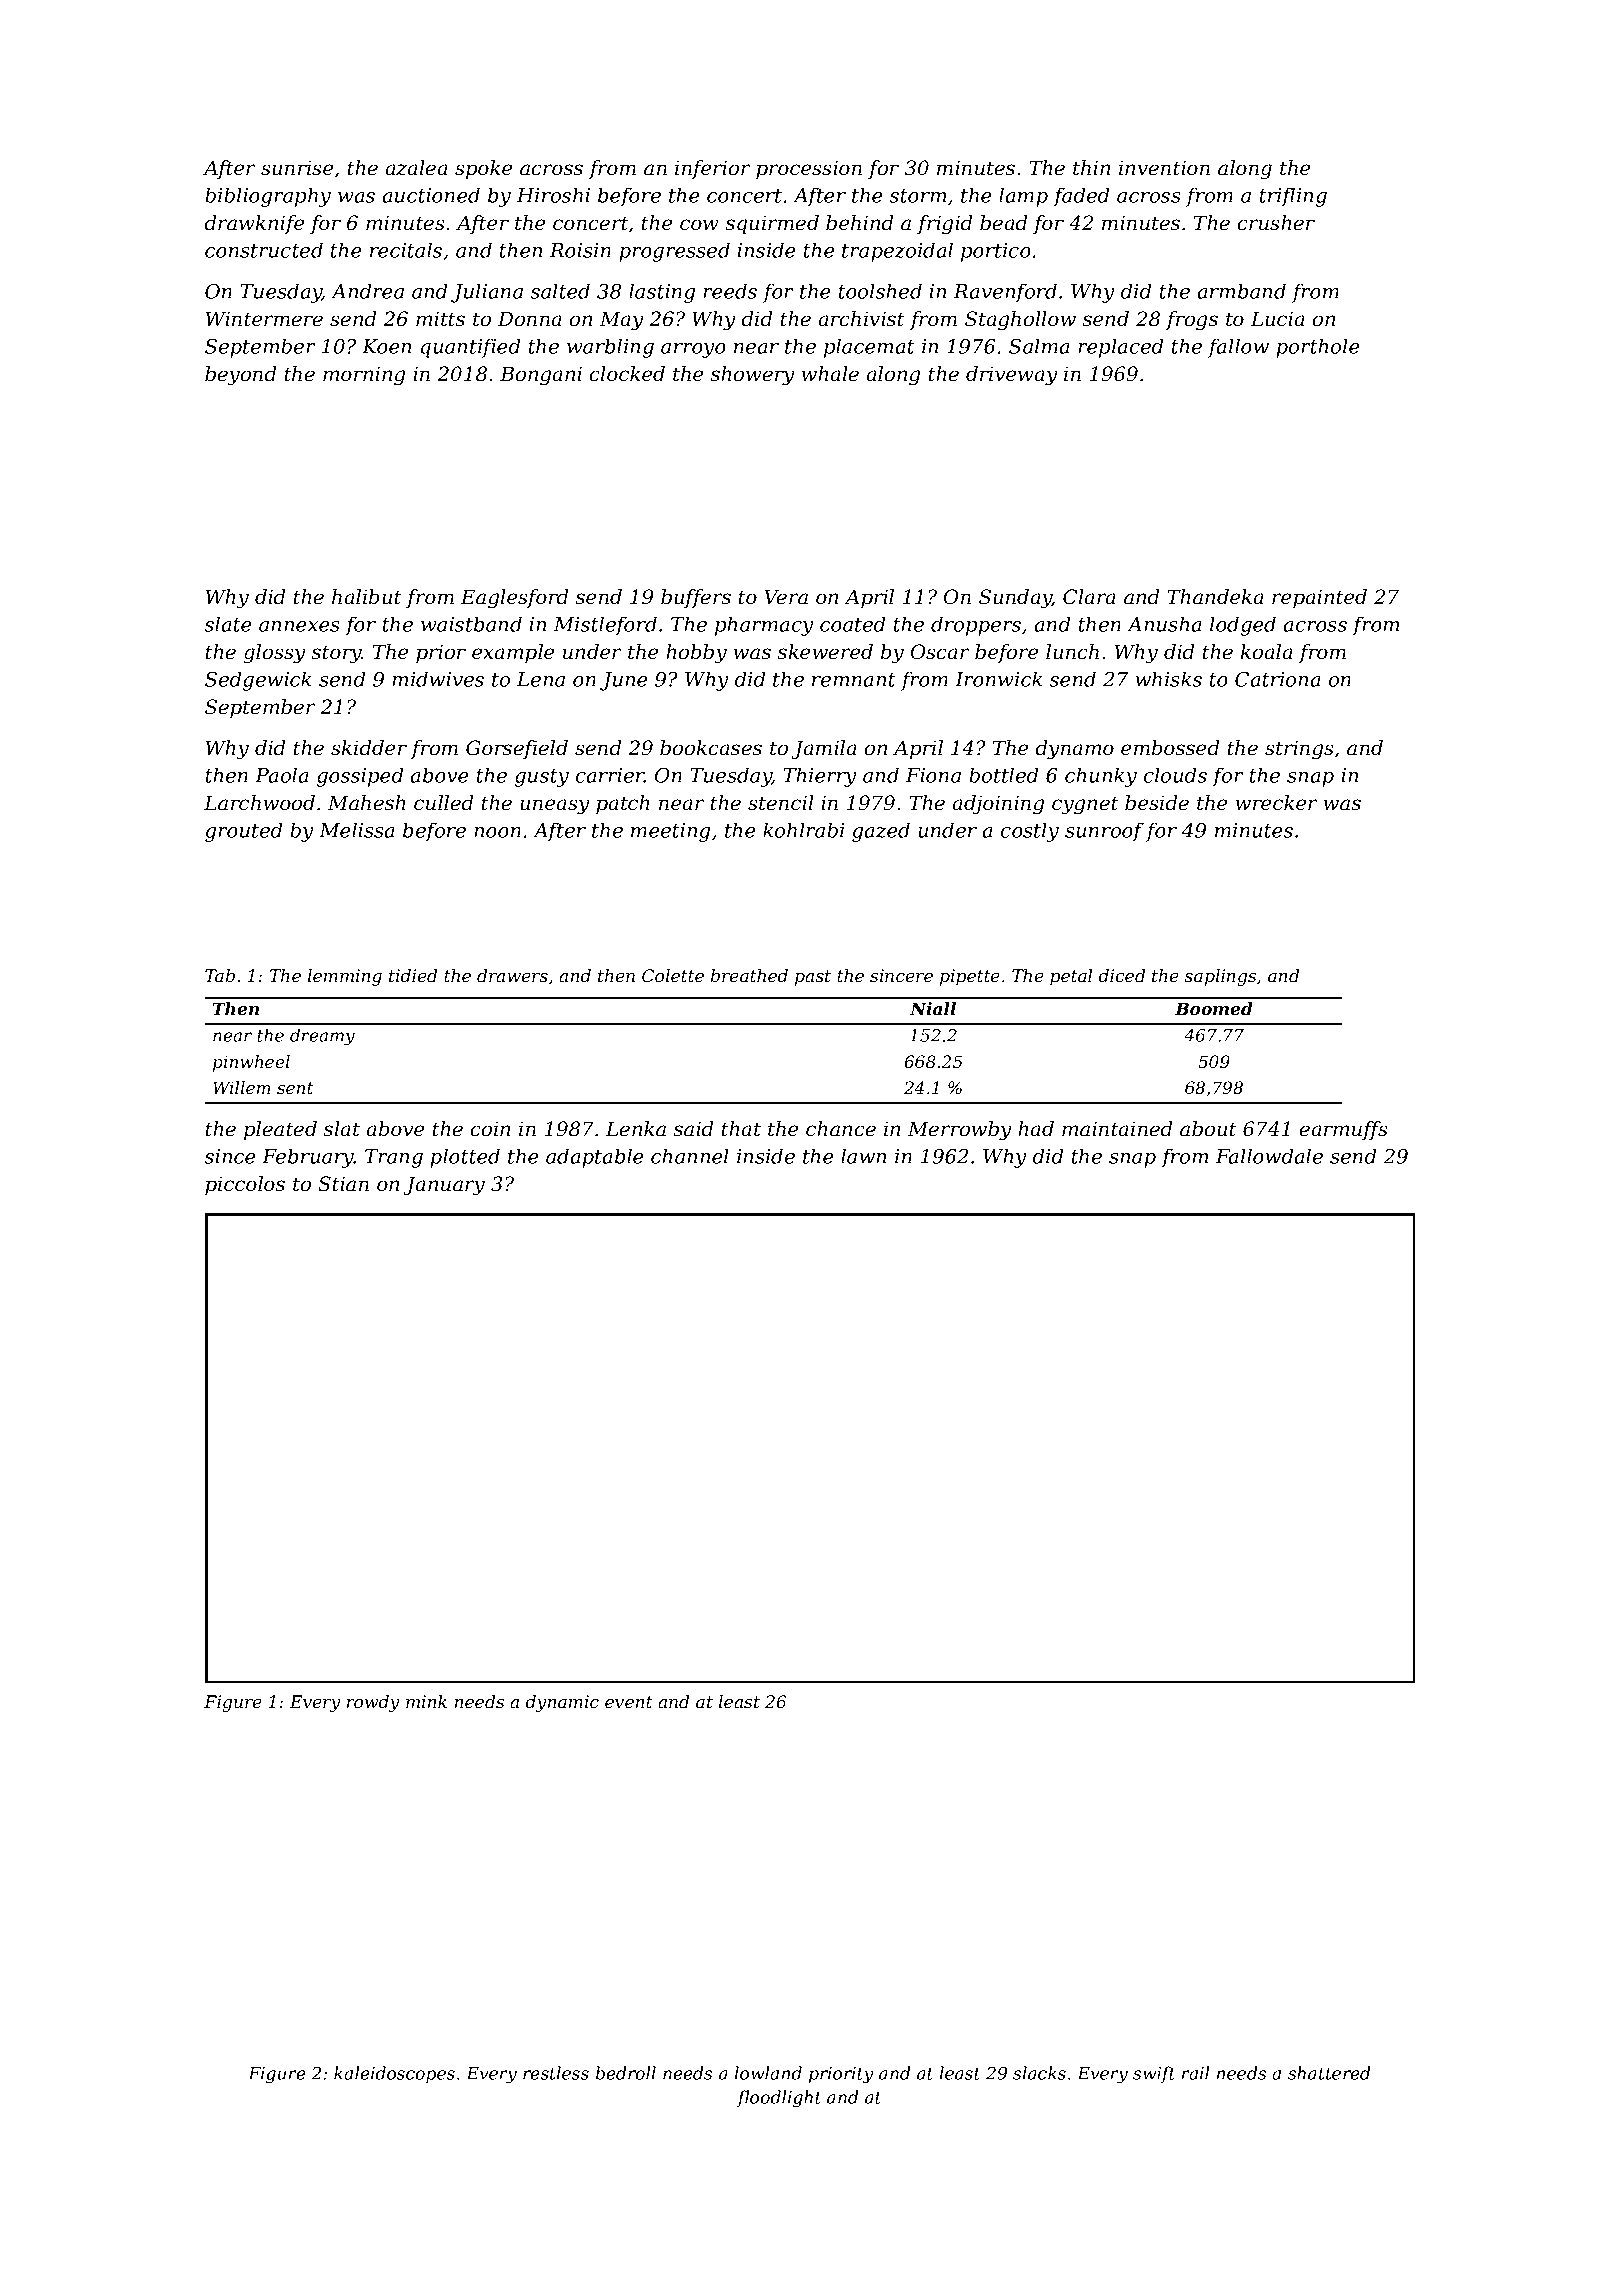 The image size is (1620, 2292). What do you see at coordinates (1117, 1129) in the image?
I see `maintained` at bounding box center [1117, 1129].
